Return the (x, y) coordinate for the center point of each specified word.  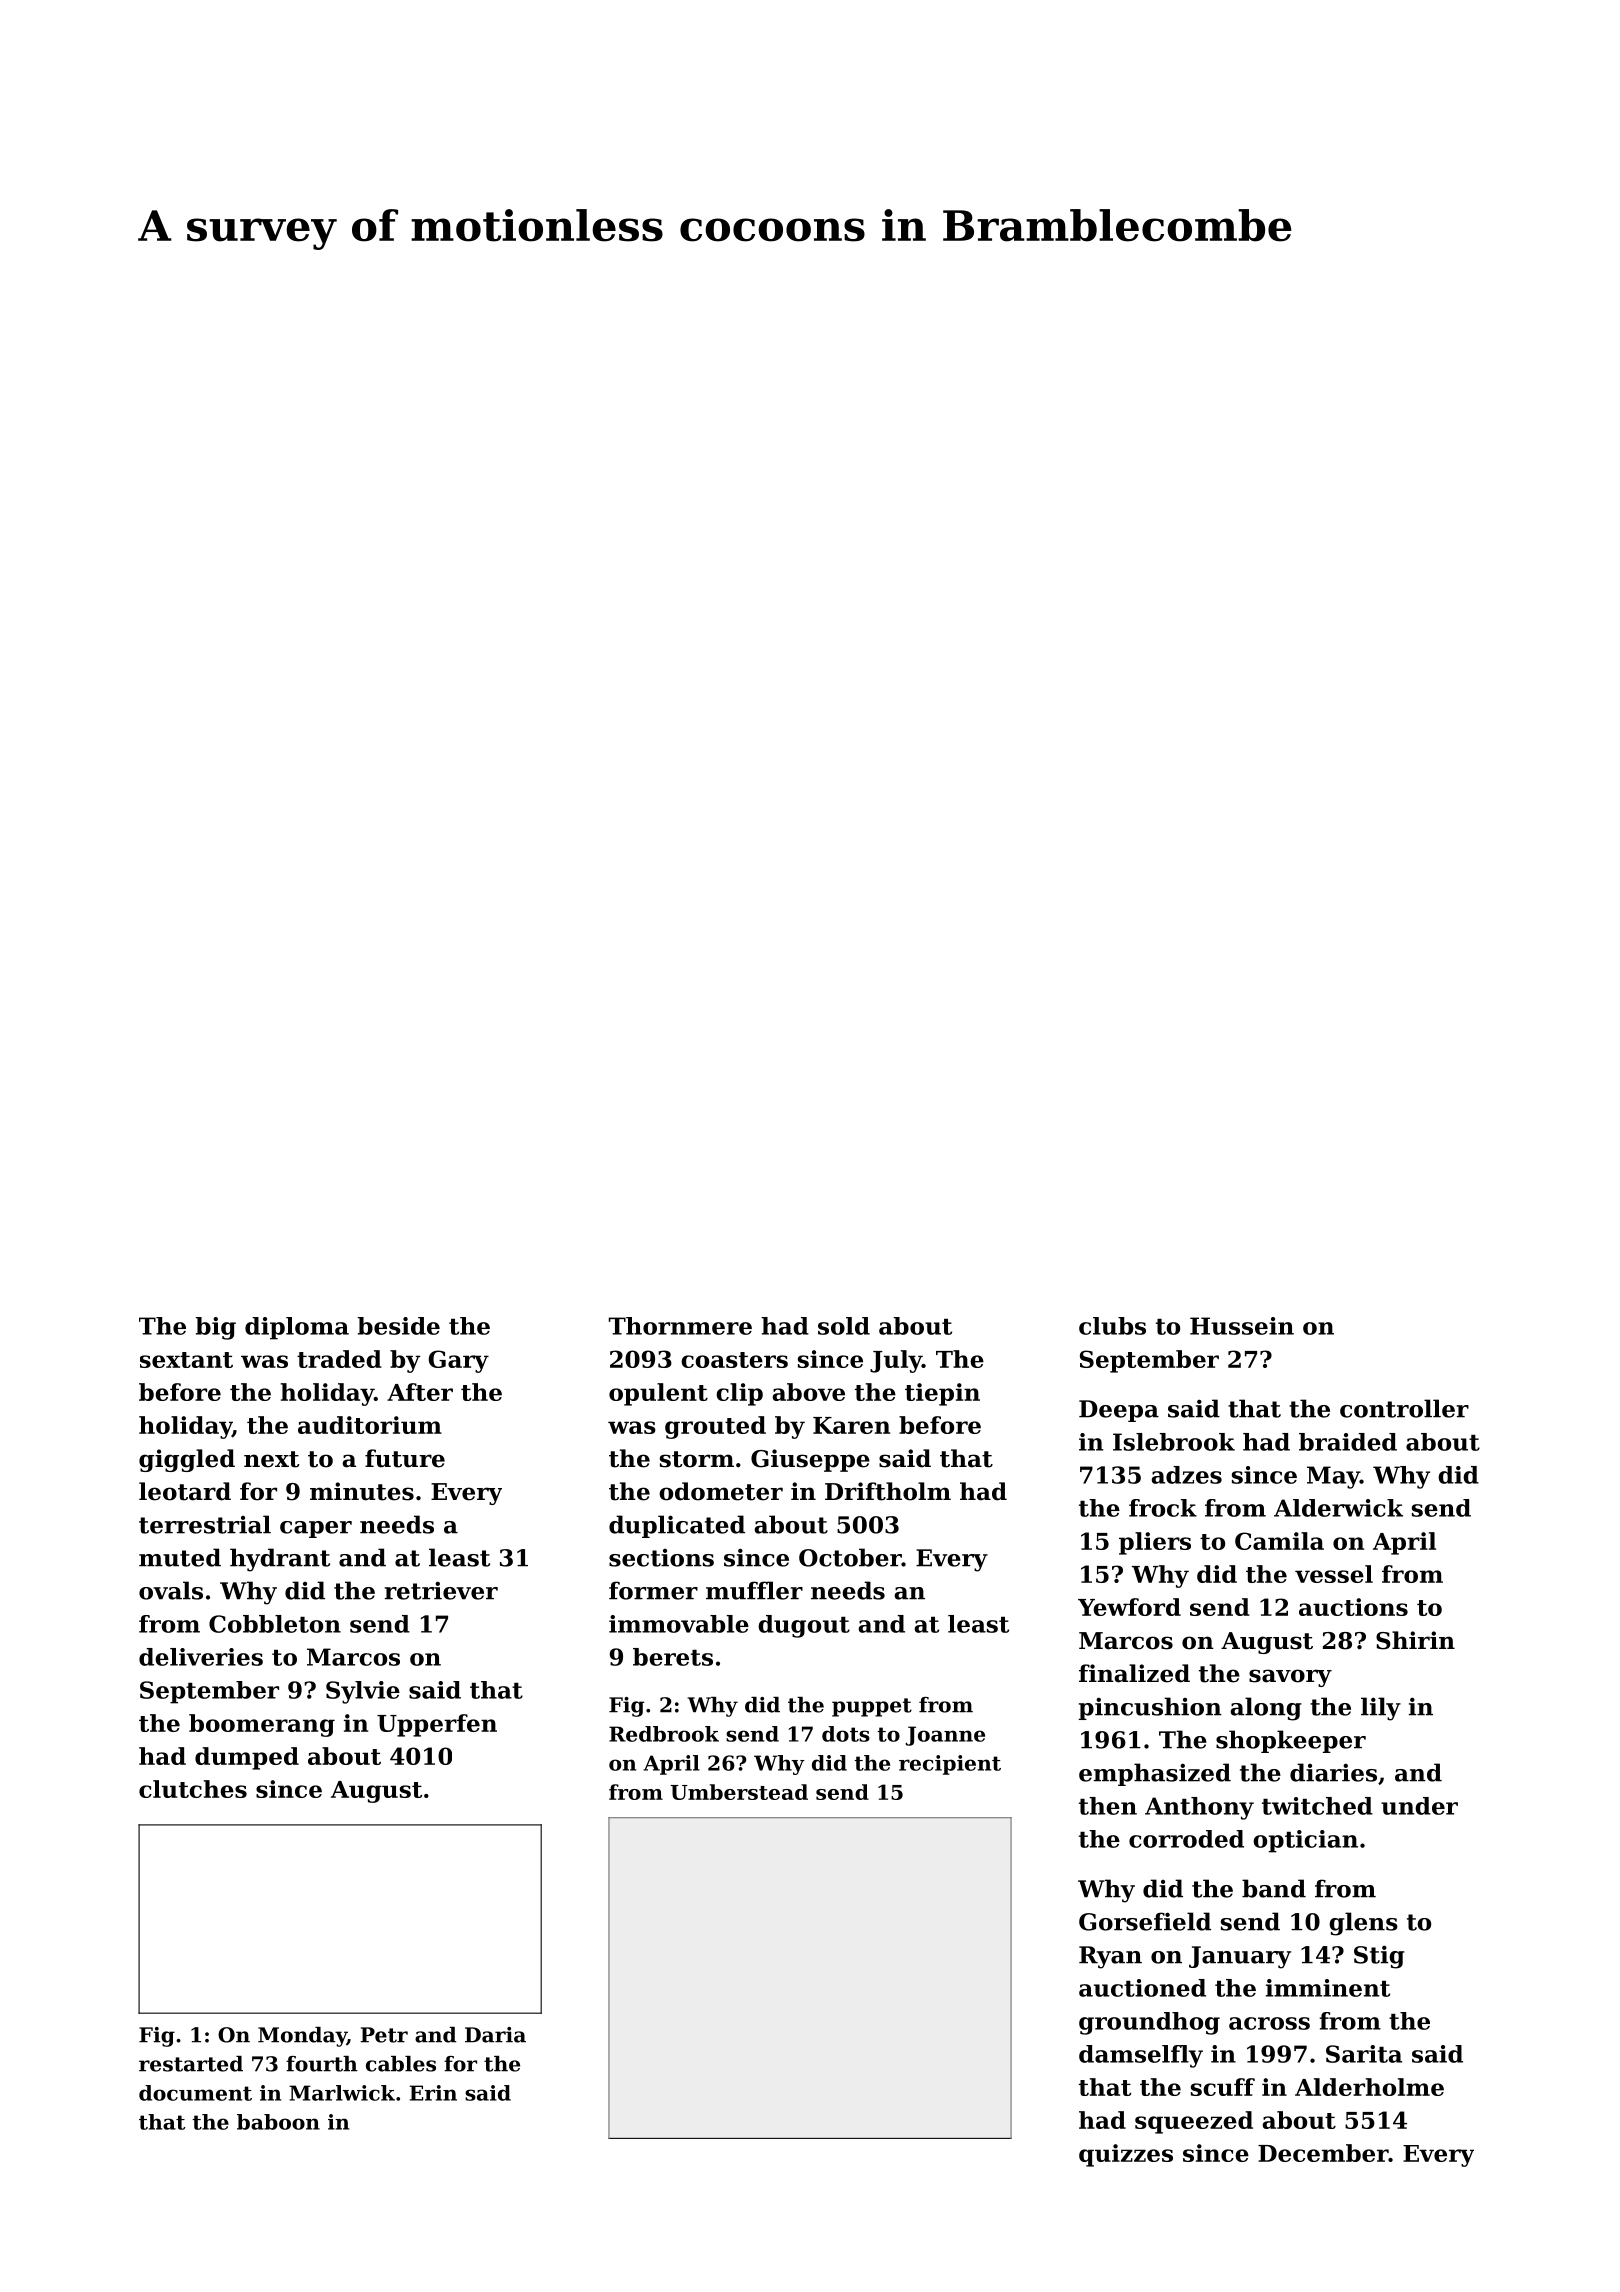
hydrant (280, 1560)
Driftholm (888, 1491)
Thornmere (680, 1326)
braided (1348, 1442)
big (216, 1328)
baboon (278, 2122)
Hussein (1242, 1326)
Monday (302, 2037)
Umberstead (739, 1792)
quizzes (1126, 2155)
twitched (1317, 1806)
